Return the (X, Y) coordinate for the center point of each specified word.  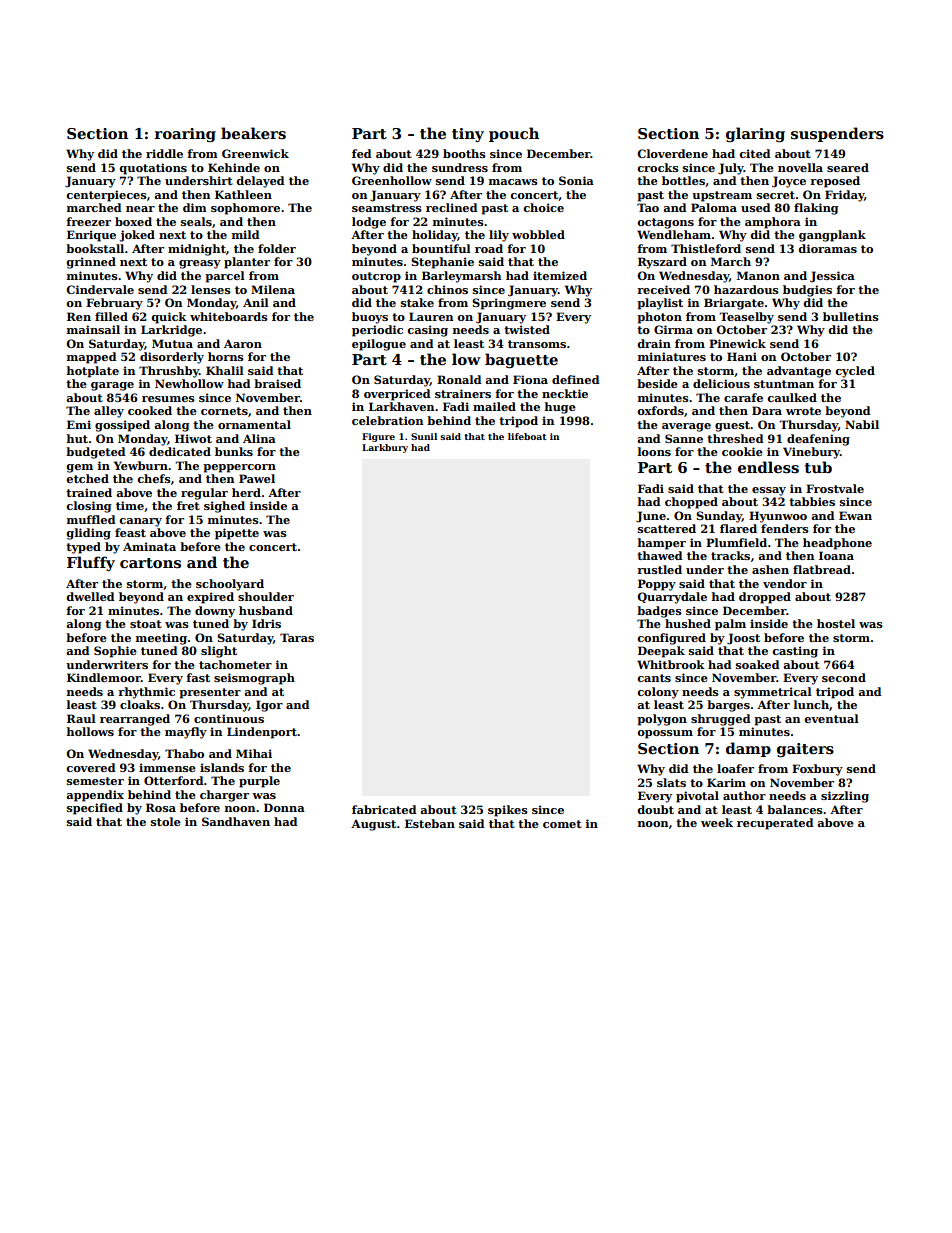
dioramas (827, 248)
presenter (210, 693)
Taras (297, 637)
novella (800, 167)
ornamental (254, 424)
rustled (659, 569)
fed (361, 153)
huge (560, 408)
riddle (164, 153)
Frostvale (835, 488)
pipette (237, 534)
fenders (785, 528)
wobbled (538, 234)
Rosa (161, 807)
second (844, 677)
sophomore (245, 209)
